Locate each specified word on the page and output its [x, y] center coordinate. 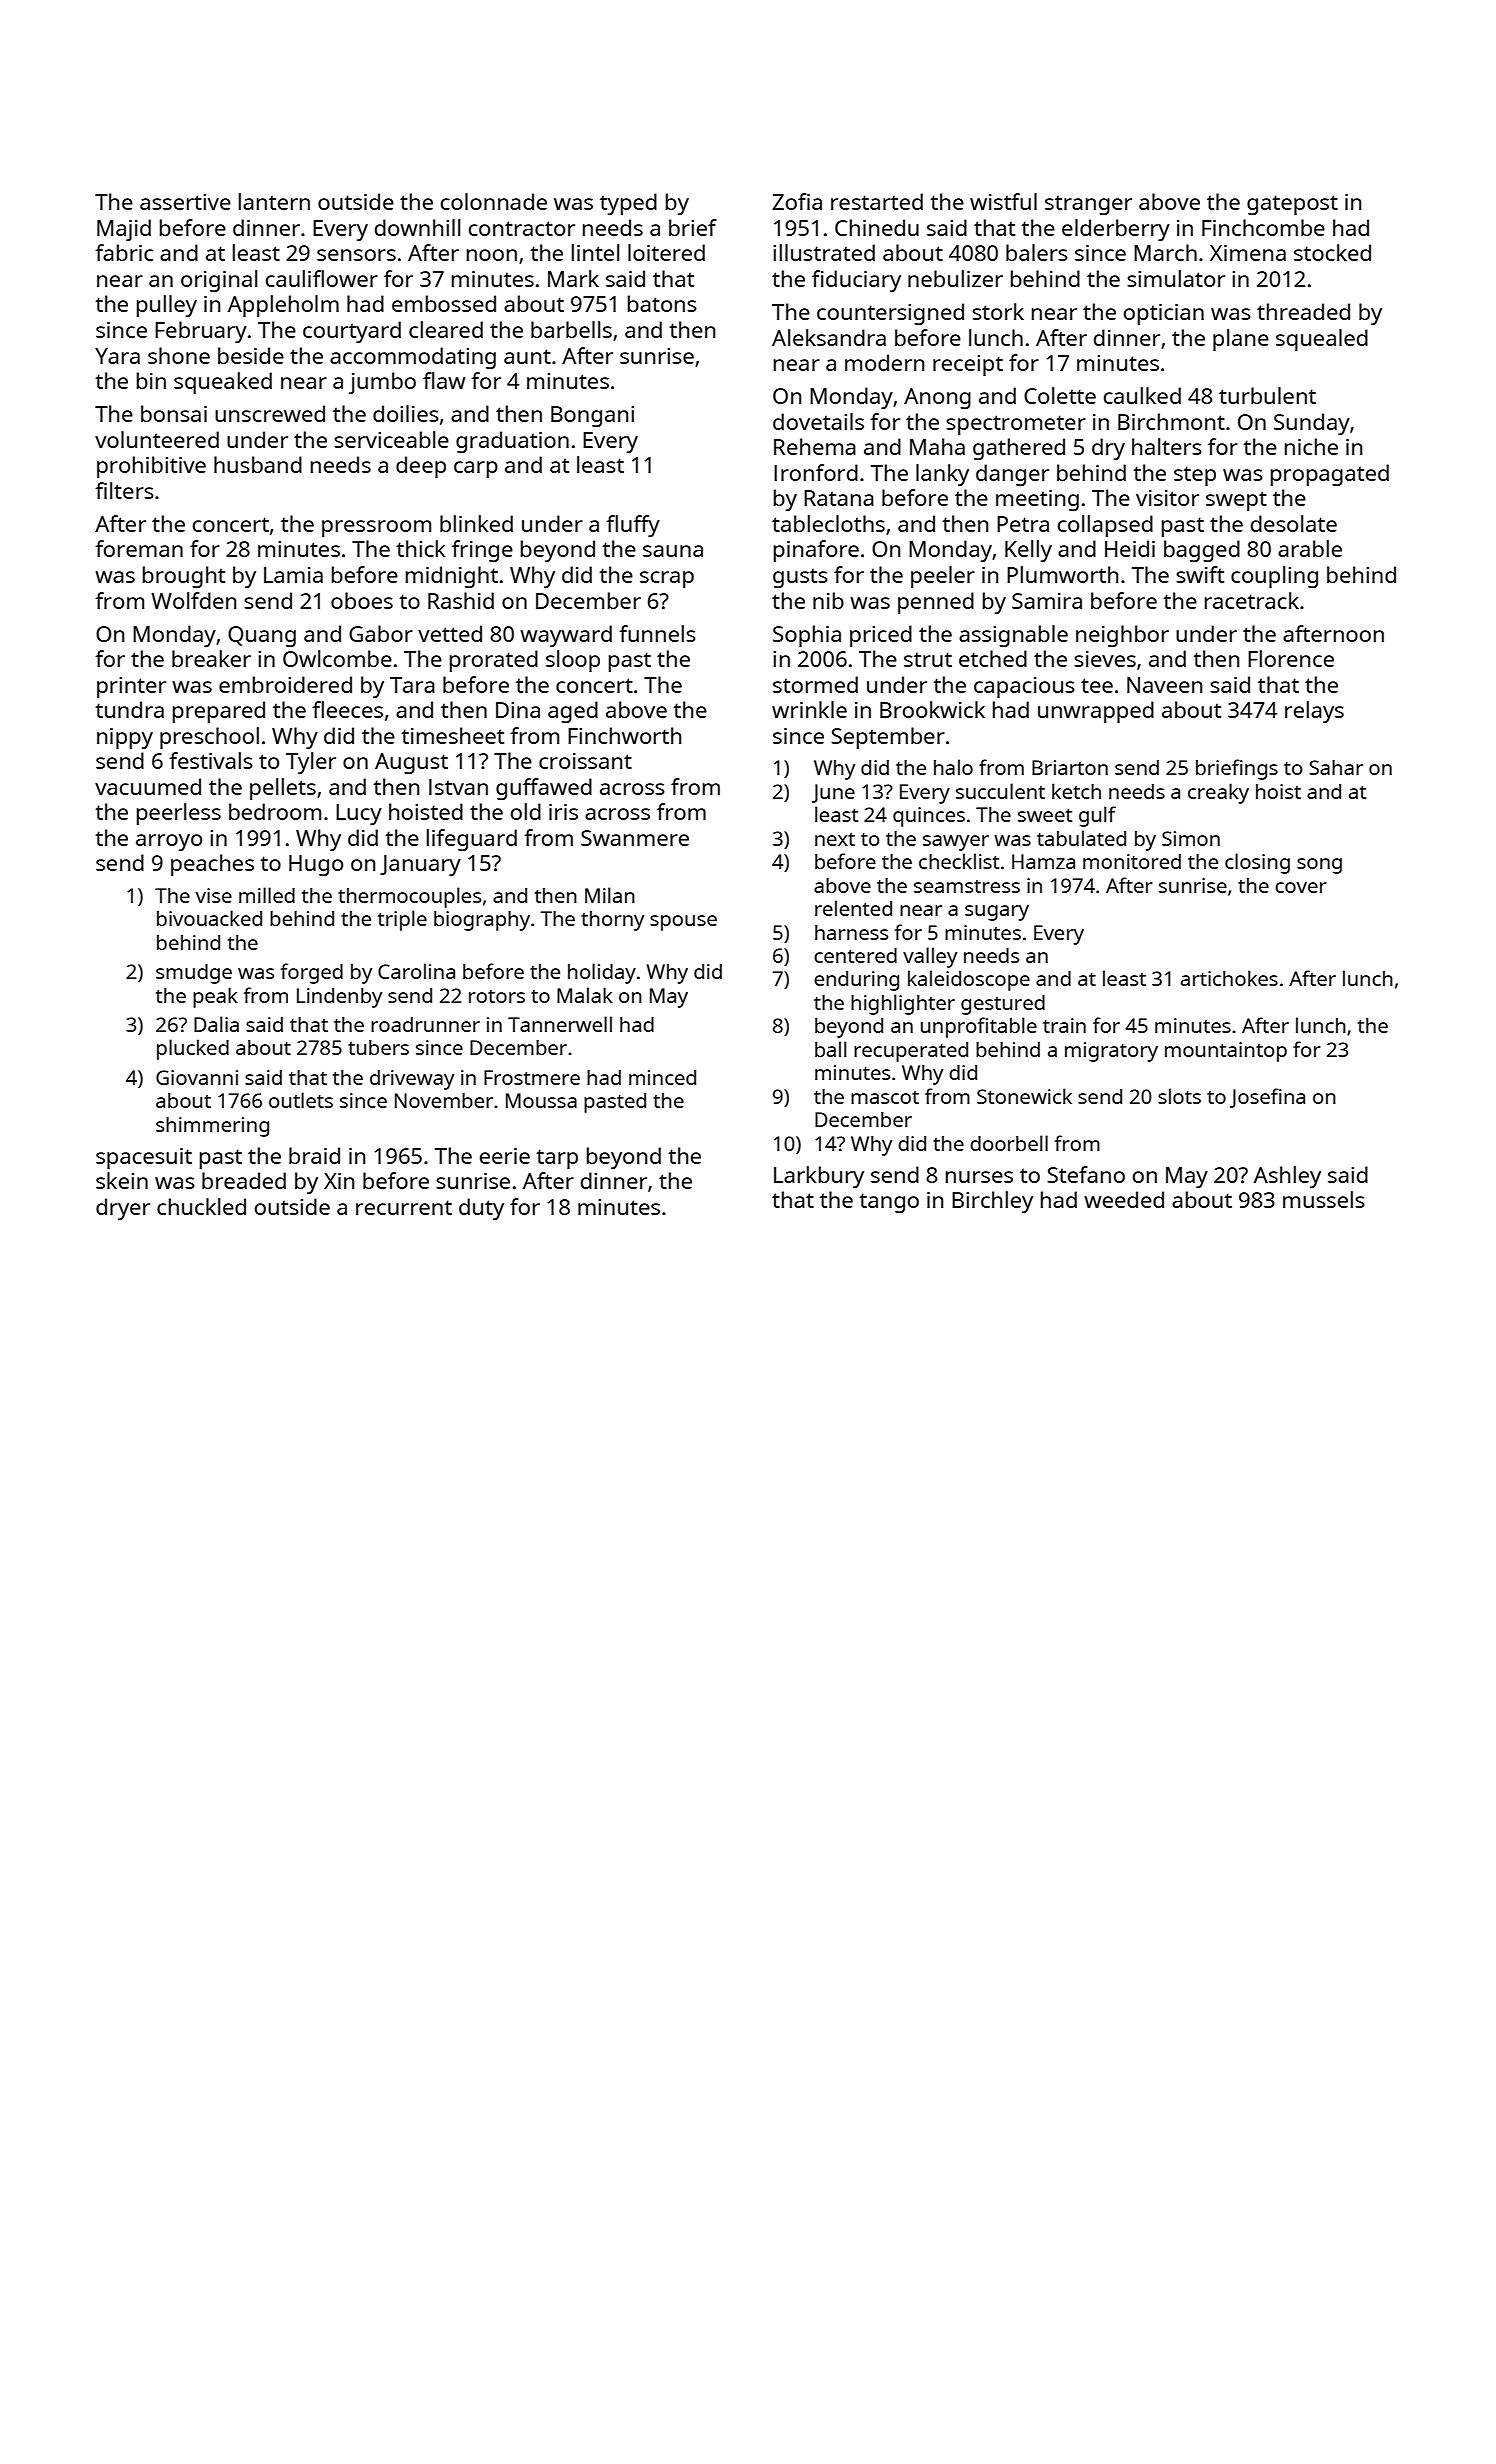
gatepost [1292, 205]
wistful [1003, 201]
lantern [274, 201]
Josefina [1267, 1098]
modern [884, 362]
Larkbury [819, 1177]
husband [258, 464]
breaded [244, 1180]
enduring [856, 981]
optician [1164, 314]
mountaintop [1226, 1052]
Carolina [416, 971]
